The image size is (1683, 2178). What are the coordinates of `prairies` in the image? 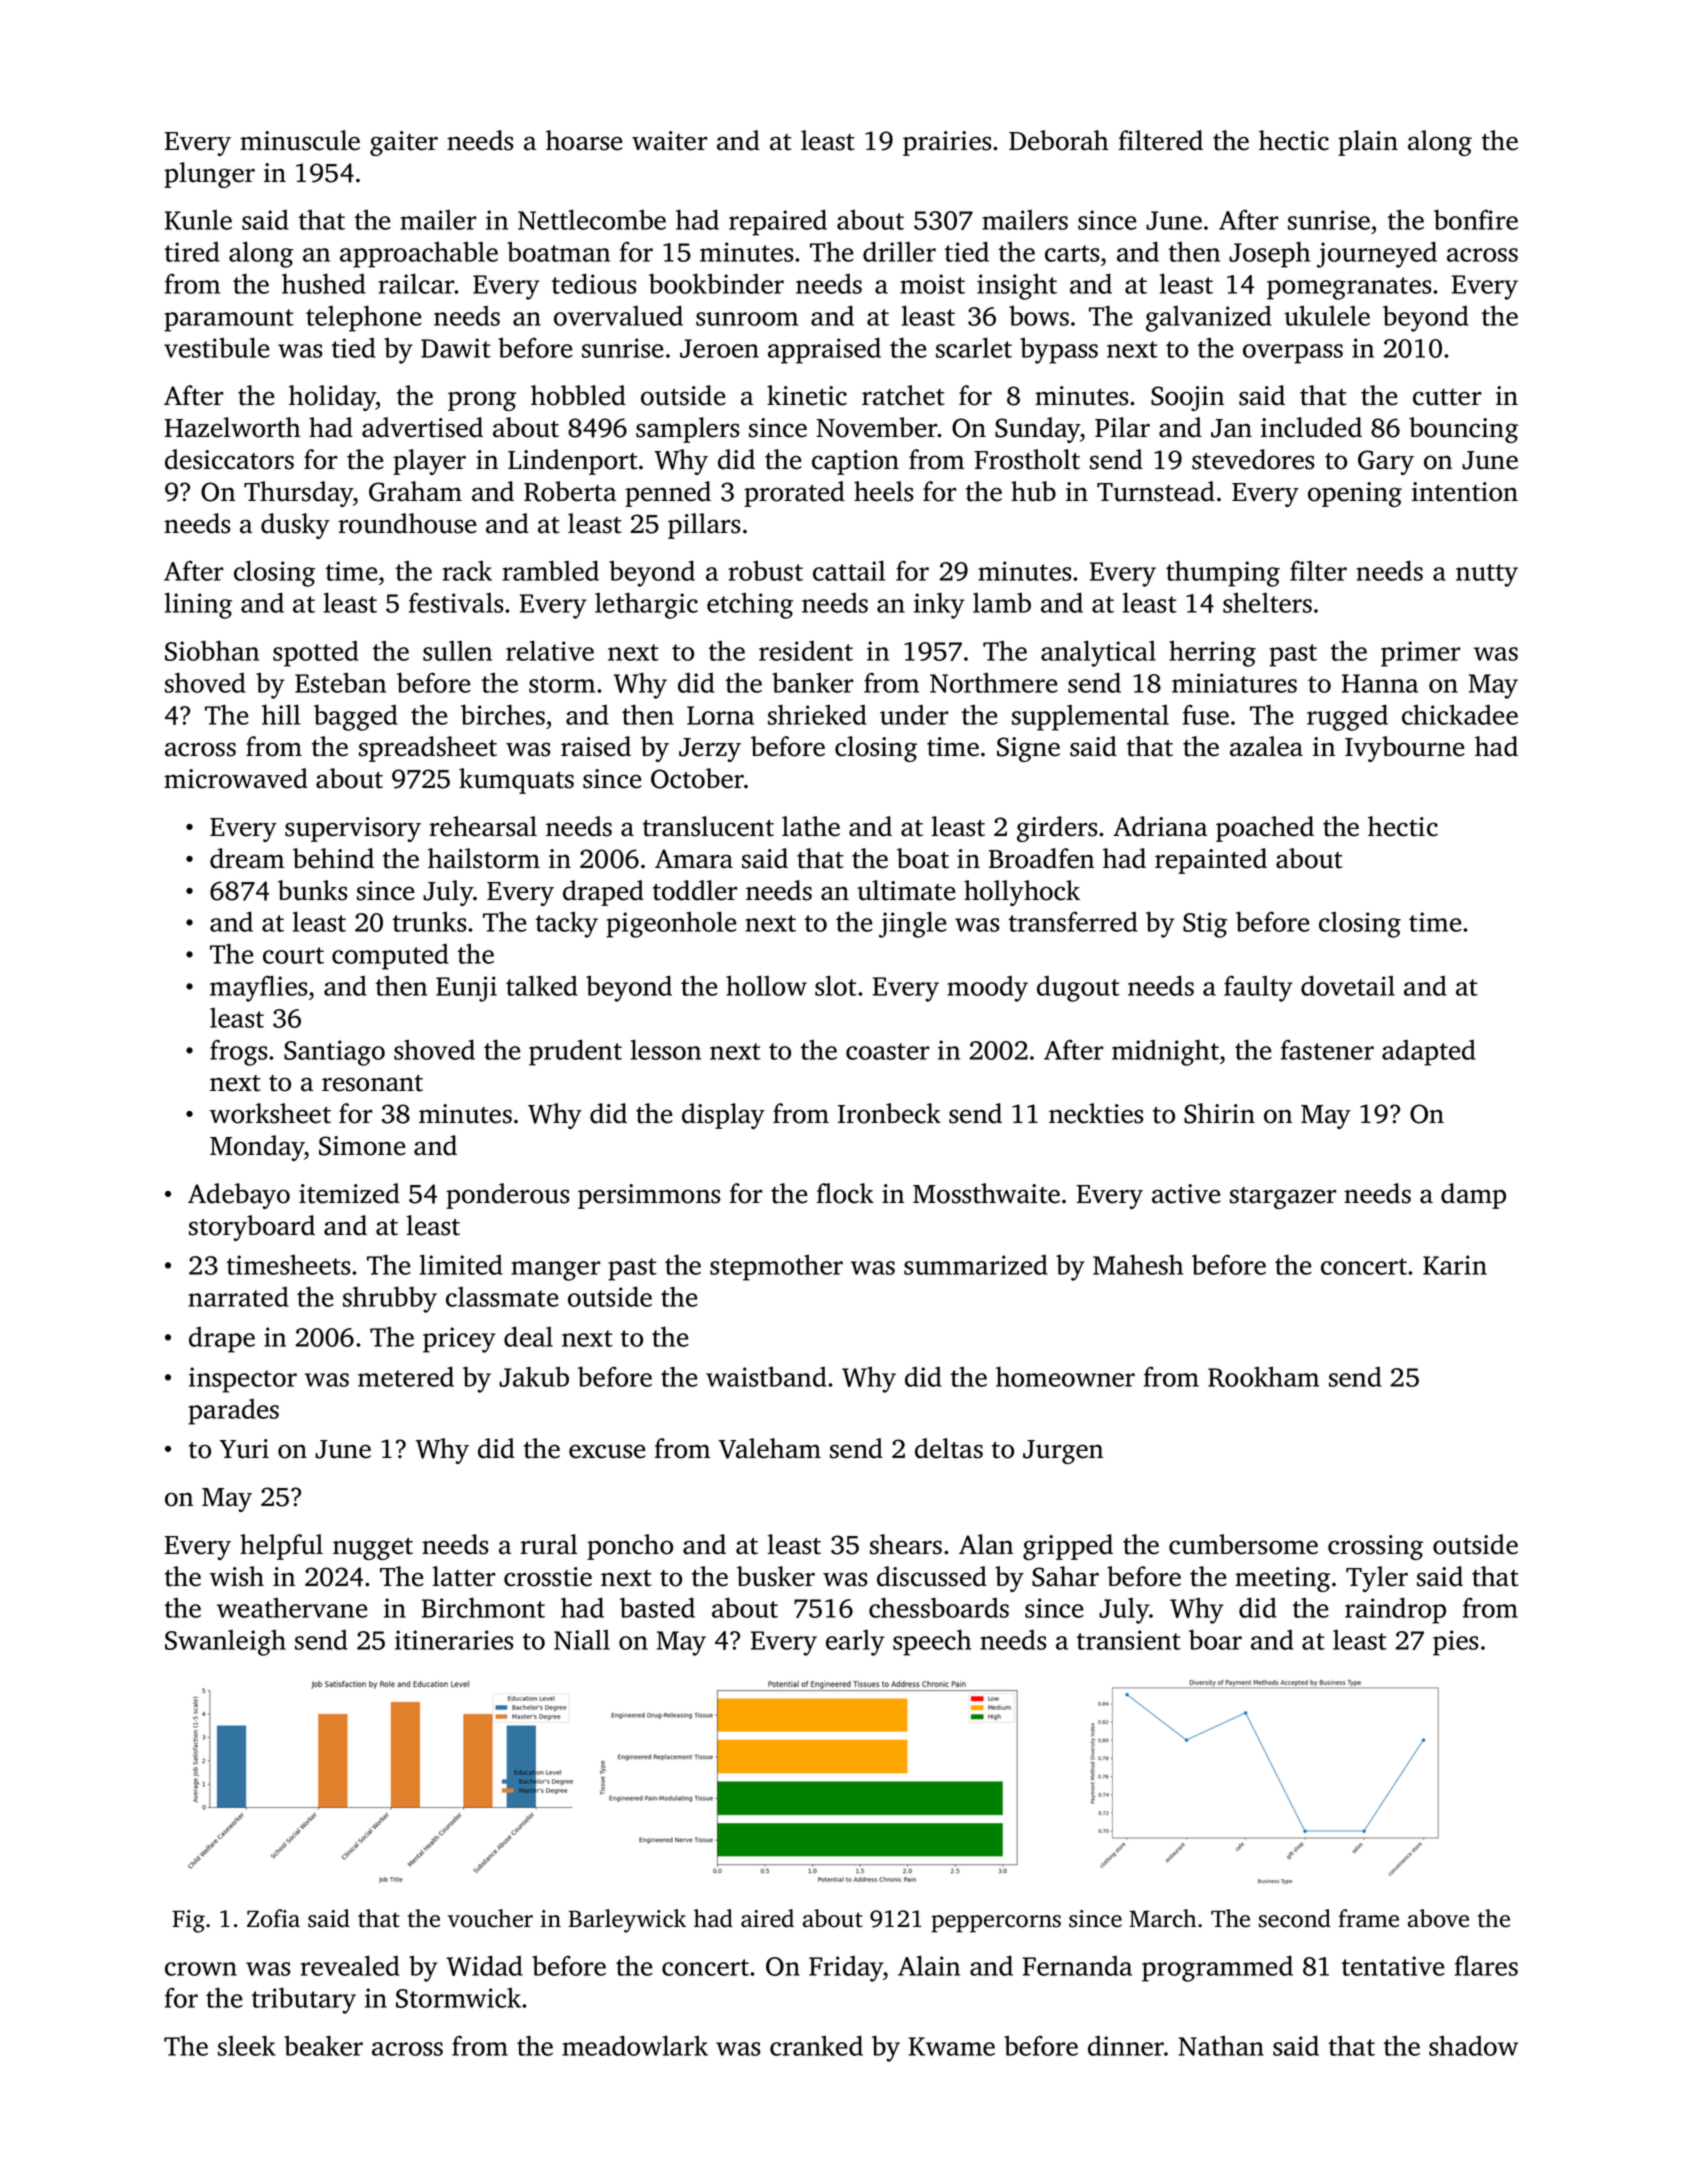 It's located at (947, 143).
